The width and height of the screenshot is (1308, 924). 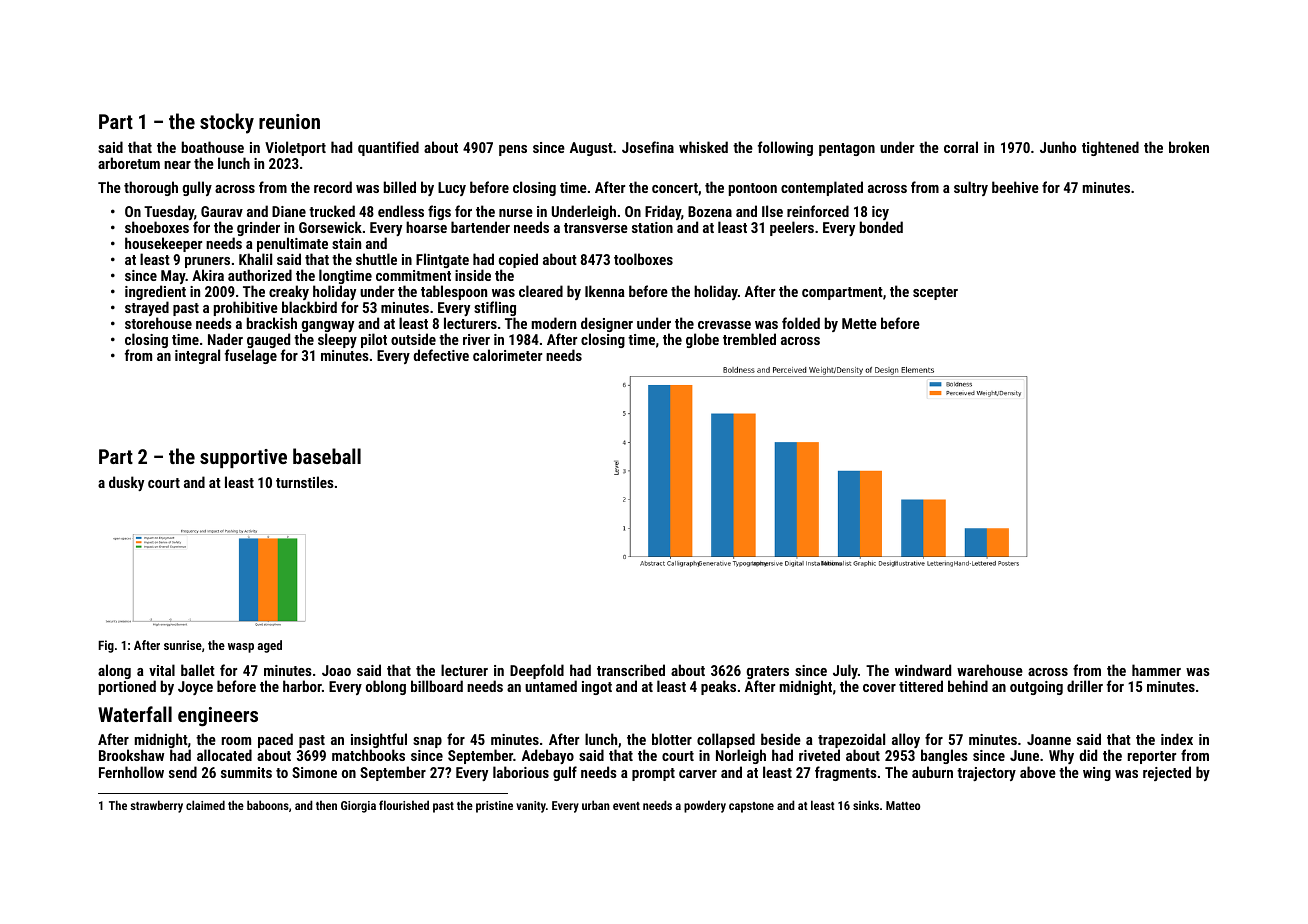 I want to click on dusky, so click(x=126, y=483).
